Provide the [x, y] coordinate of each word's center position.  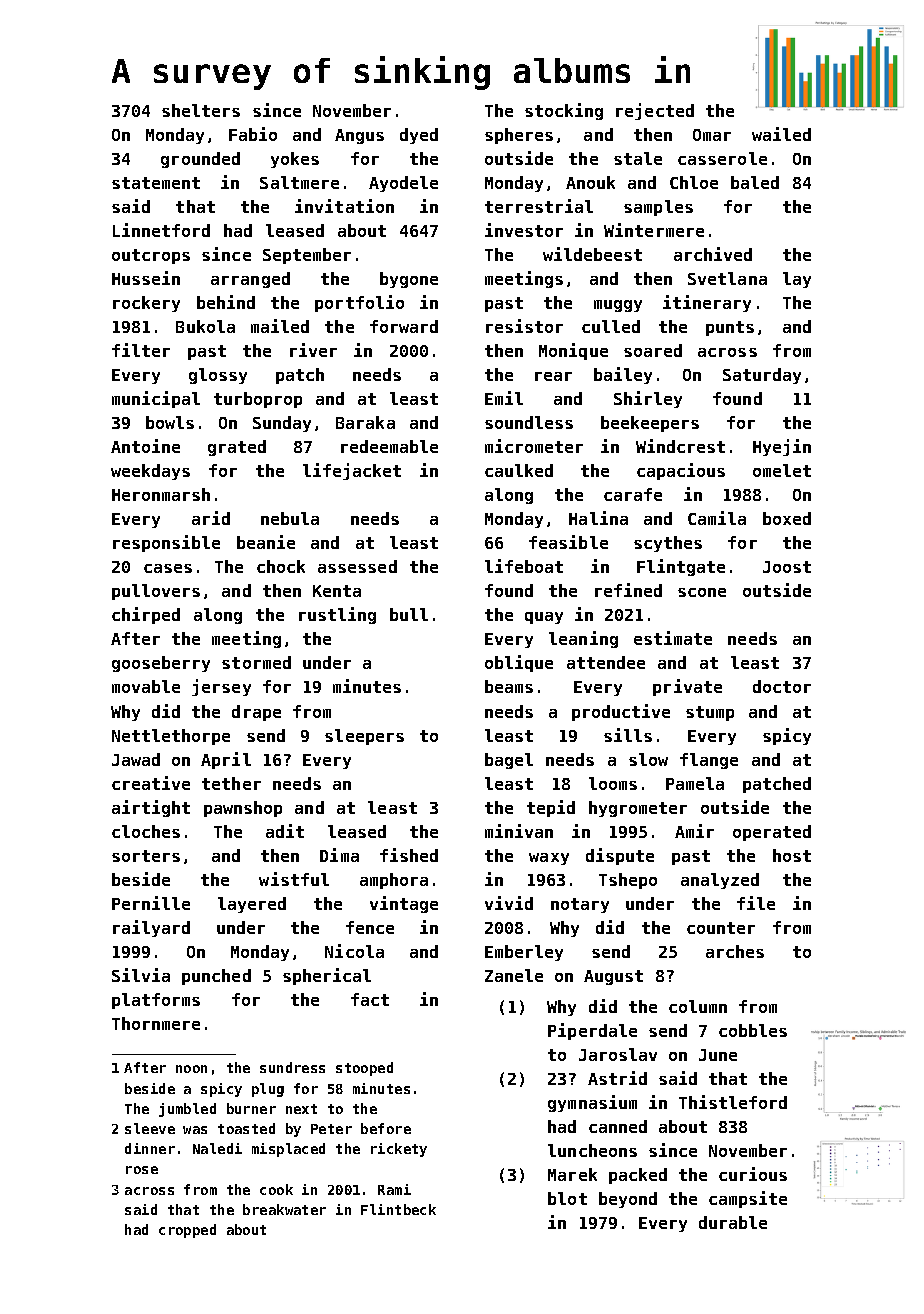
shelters [201, 110]
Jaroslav [618, 1054]
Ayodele [403, 184]
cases [168, 568]
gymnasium [592, 1103]
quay [544, 618]
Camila [717, 518]
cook [276, 1189]
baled [755, 182]
